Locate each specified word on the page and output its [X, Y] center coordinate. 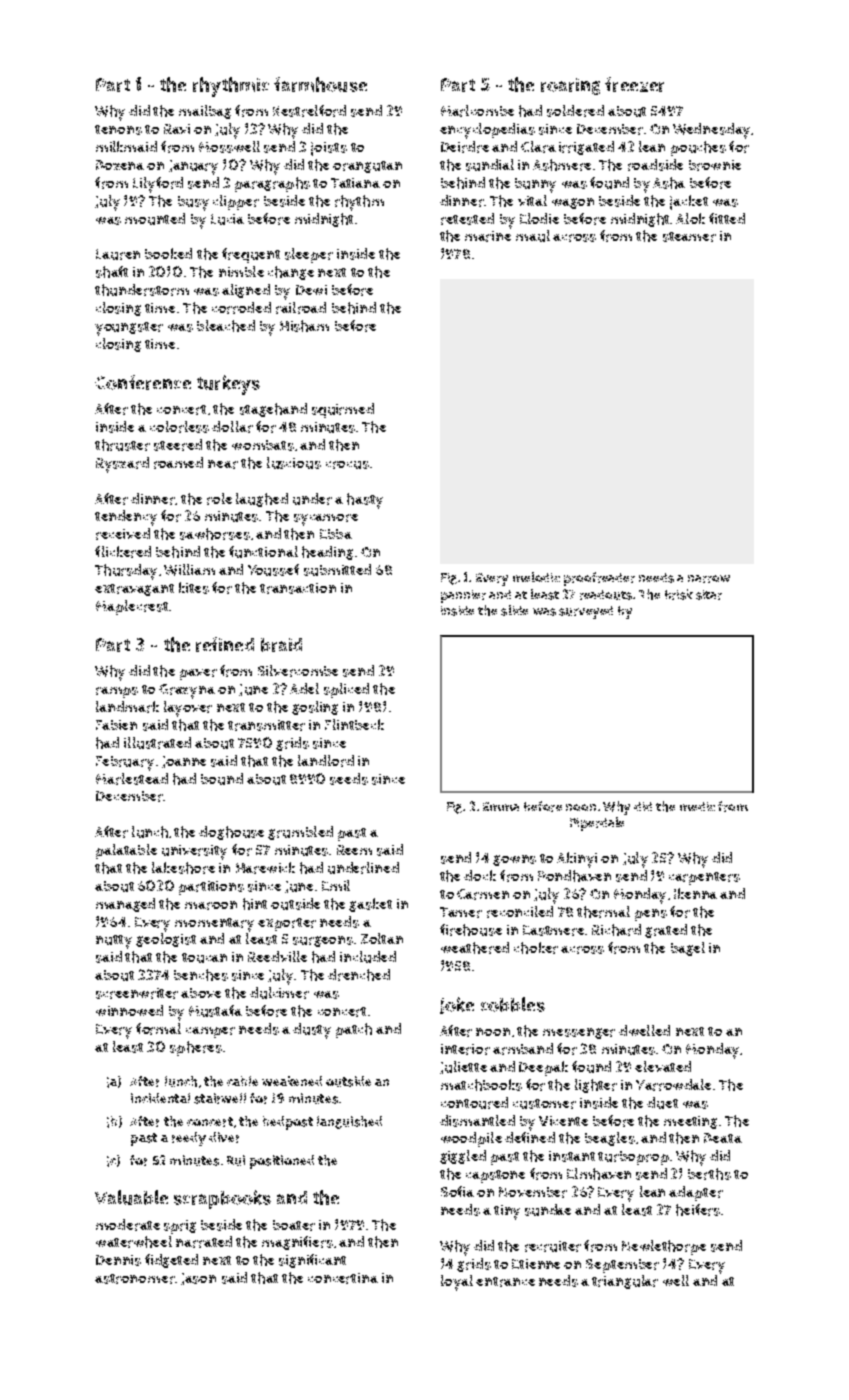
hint [255, 904]
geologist [166, 940]
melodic [536, 577]
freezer [634, 84]
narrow [709, 579]
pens [651, 915]
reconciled [520, 912]
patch [354, 1030]
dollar [232, 427]
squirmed [343, 410]
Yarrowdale [673, 1085]
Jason [198, 1279]
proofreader [599, 579]
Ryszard [122, 465]
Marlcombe [477, 111]
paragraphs [272, 184]
